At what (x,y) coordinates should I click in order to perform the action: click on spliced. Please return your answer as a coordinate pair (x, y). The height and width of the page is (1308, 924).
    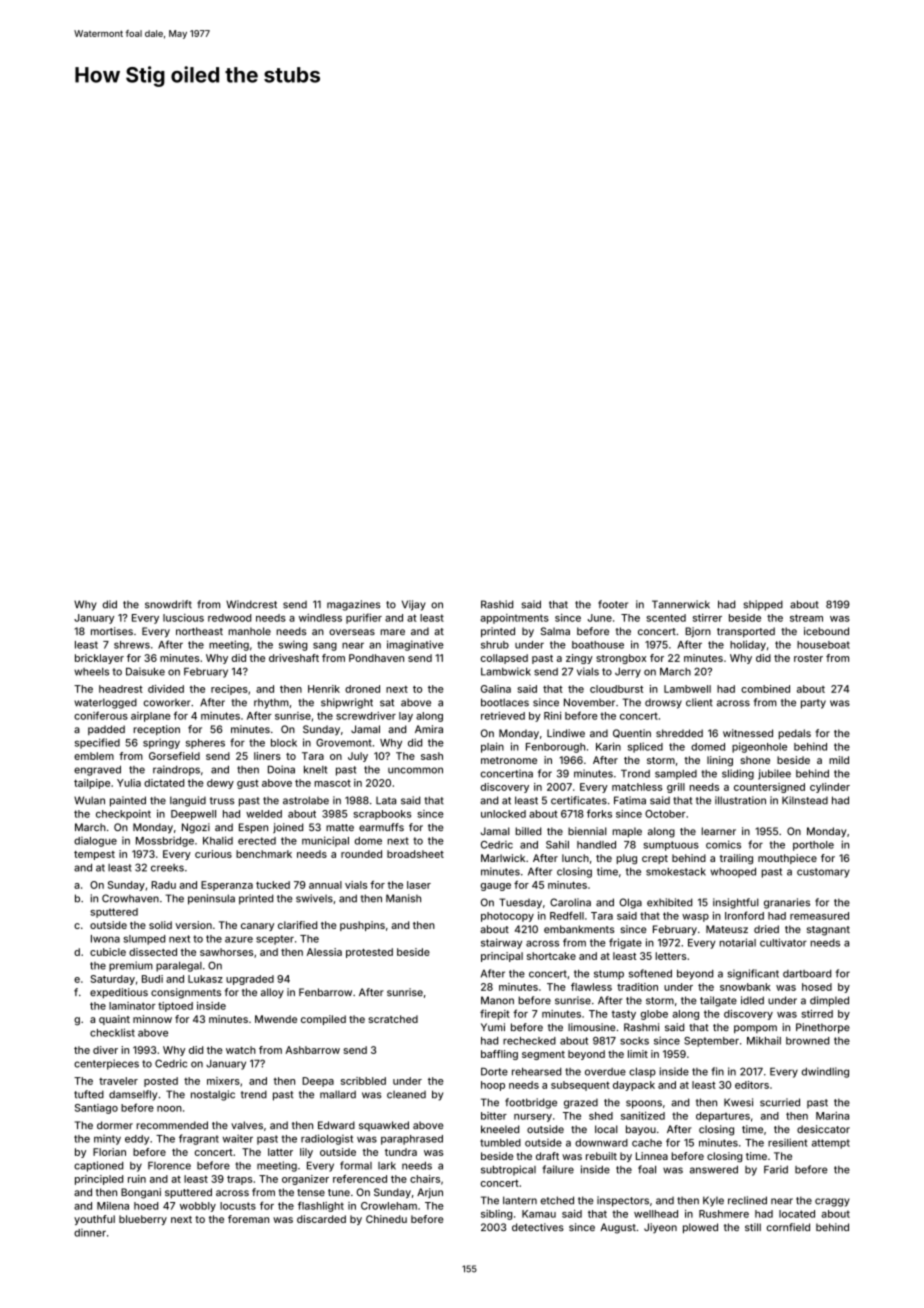
    Looking at the image, I should click on (645, 747).
